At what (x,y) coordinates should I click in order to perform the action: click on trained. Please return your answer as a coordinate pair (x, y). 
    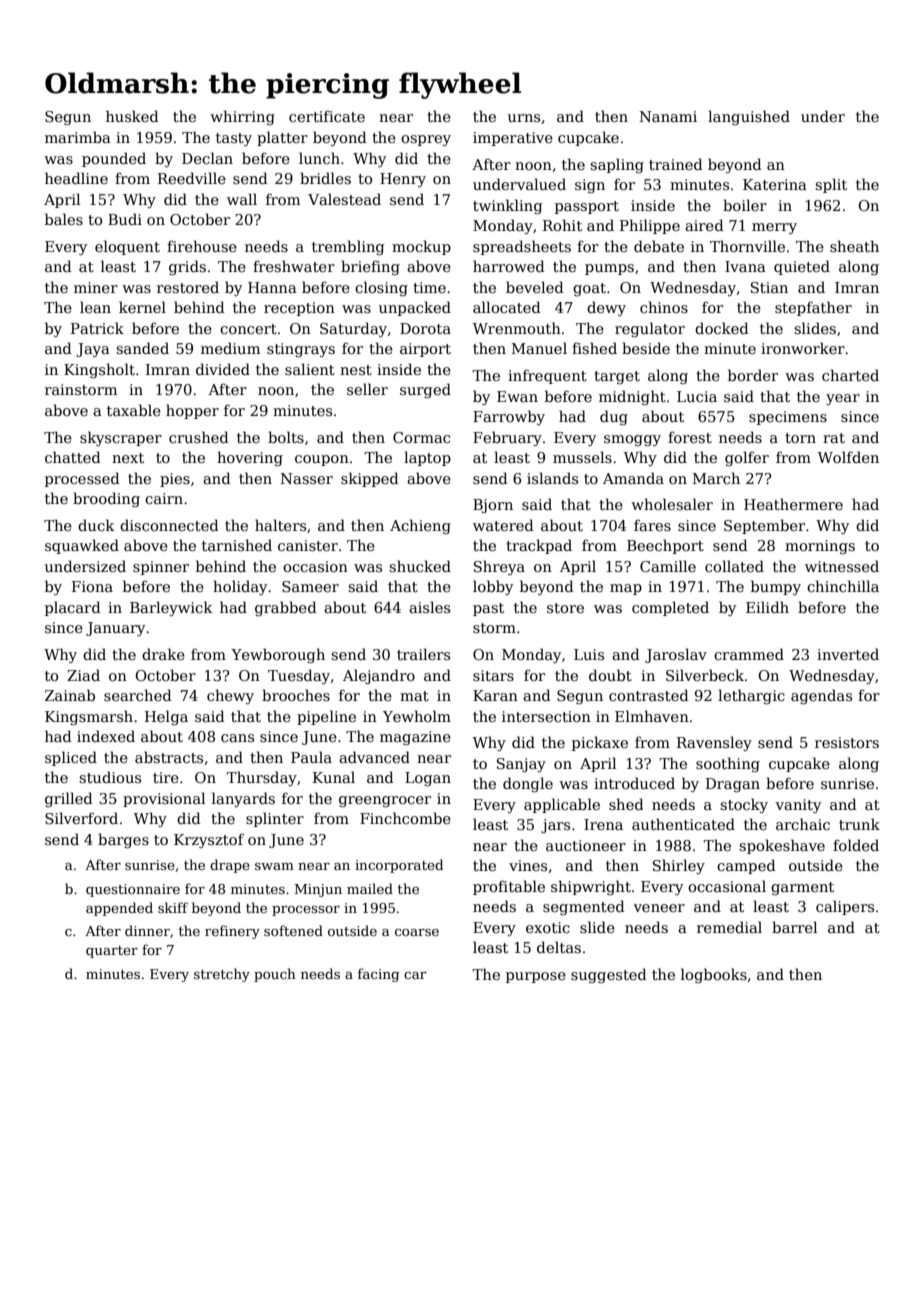
    Looking at the image, I should click on (676, 164).
